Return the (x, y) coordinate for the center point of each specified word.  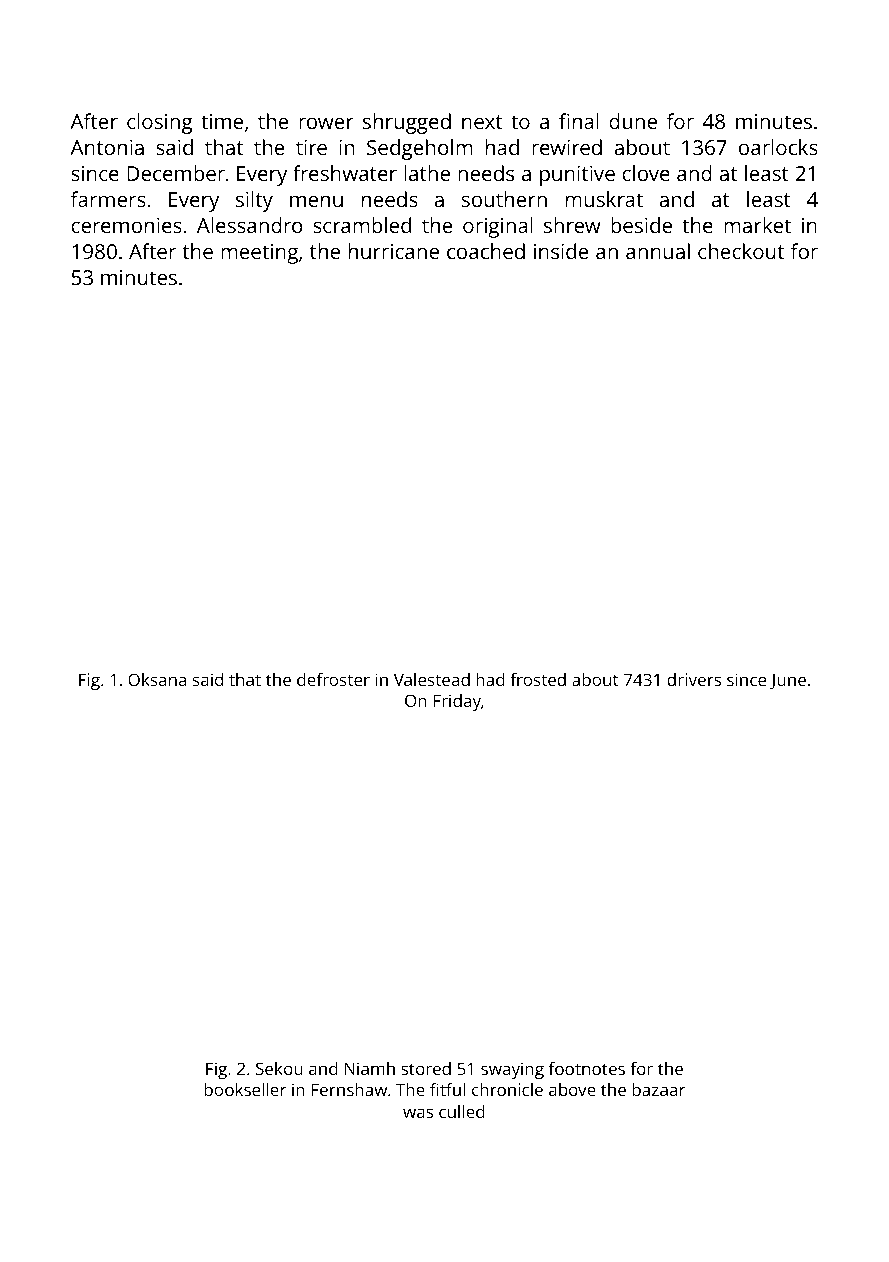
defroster (333, 679)
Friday (457, 702)
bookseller (245, 1089)
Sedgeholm (419, 149)
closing (160, 123)
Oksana (157, 679)
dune (633, 121)
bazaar (658, 1089)
